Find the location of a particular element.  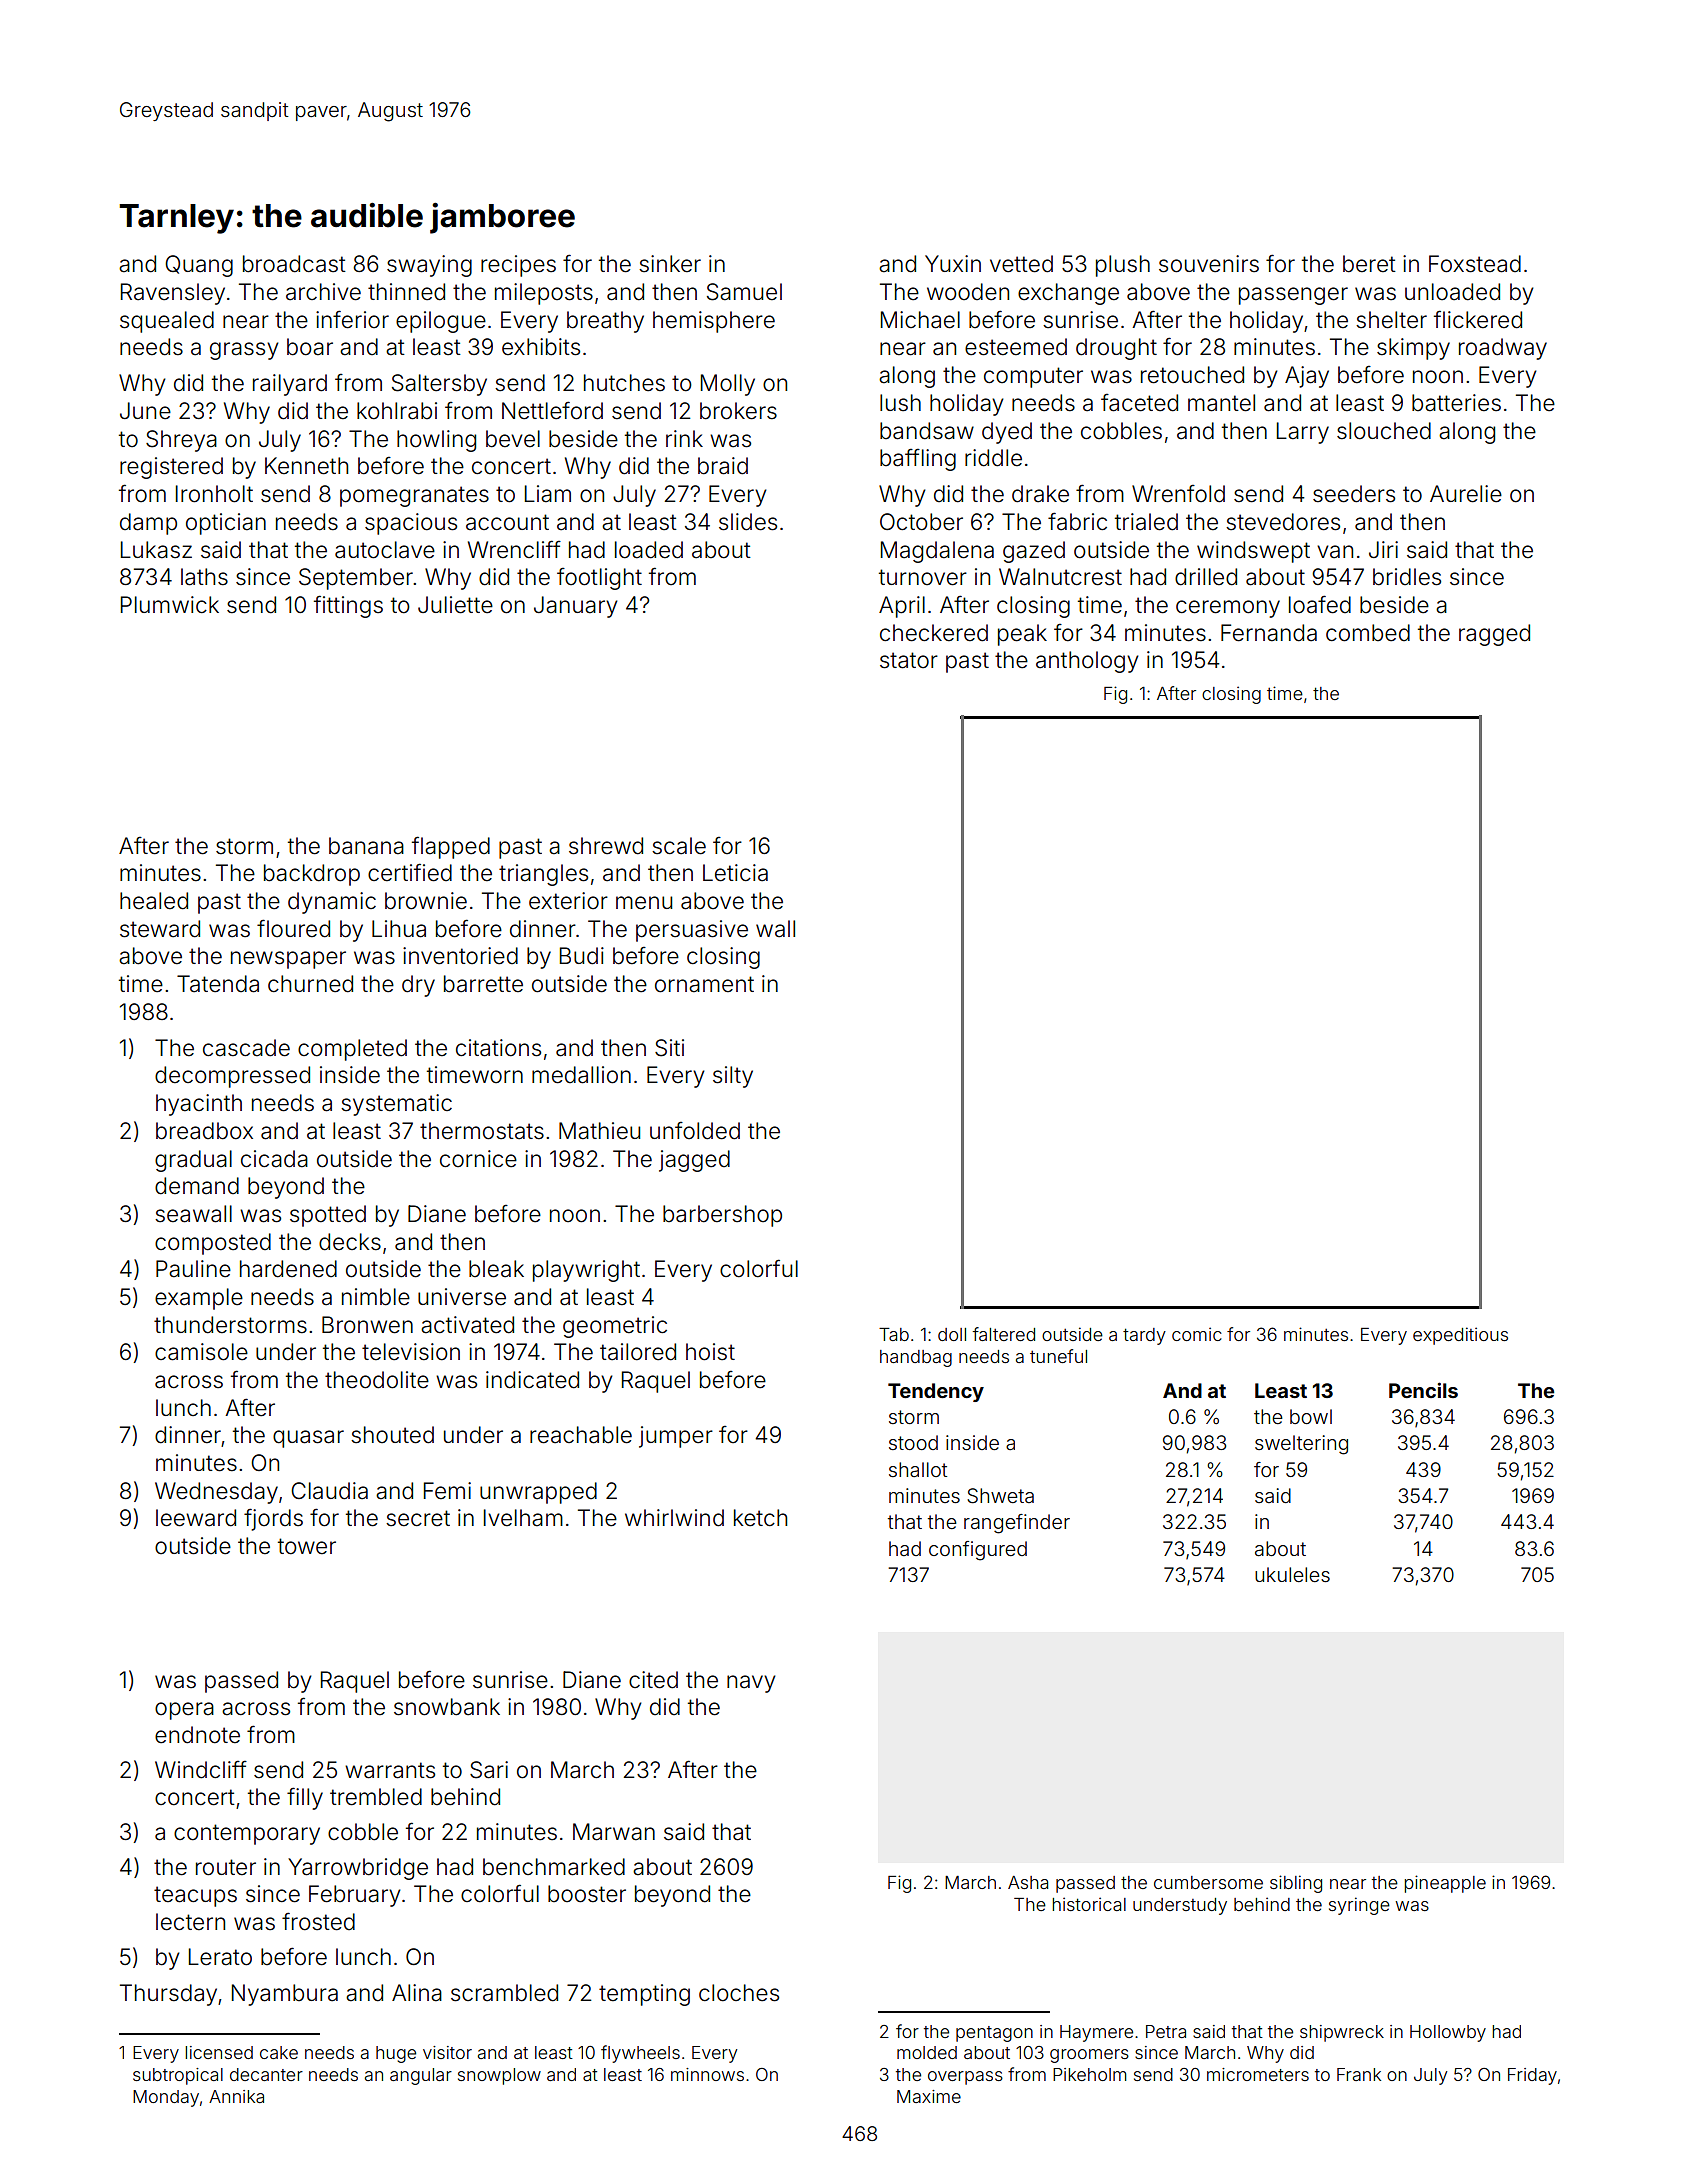

snowplow is located at coordinates (499, 2076).
